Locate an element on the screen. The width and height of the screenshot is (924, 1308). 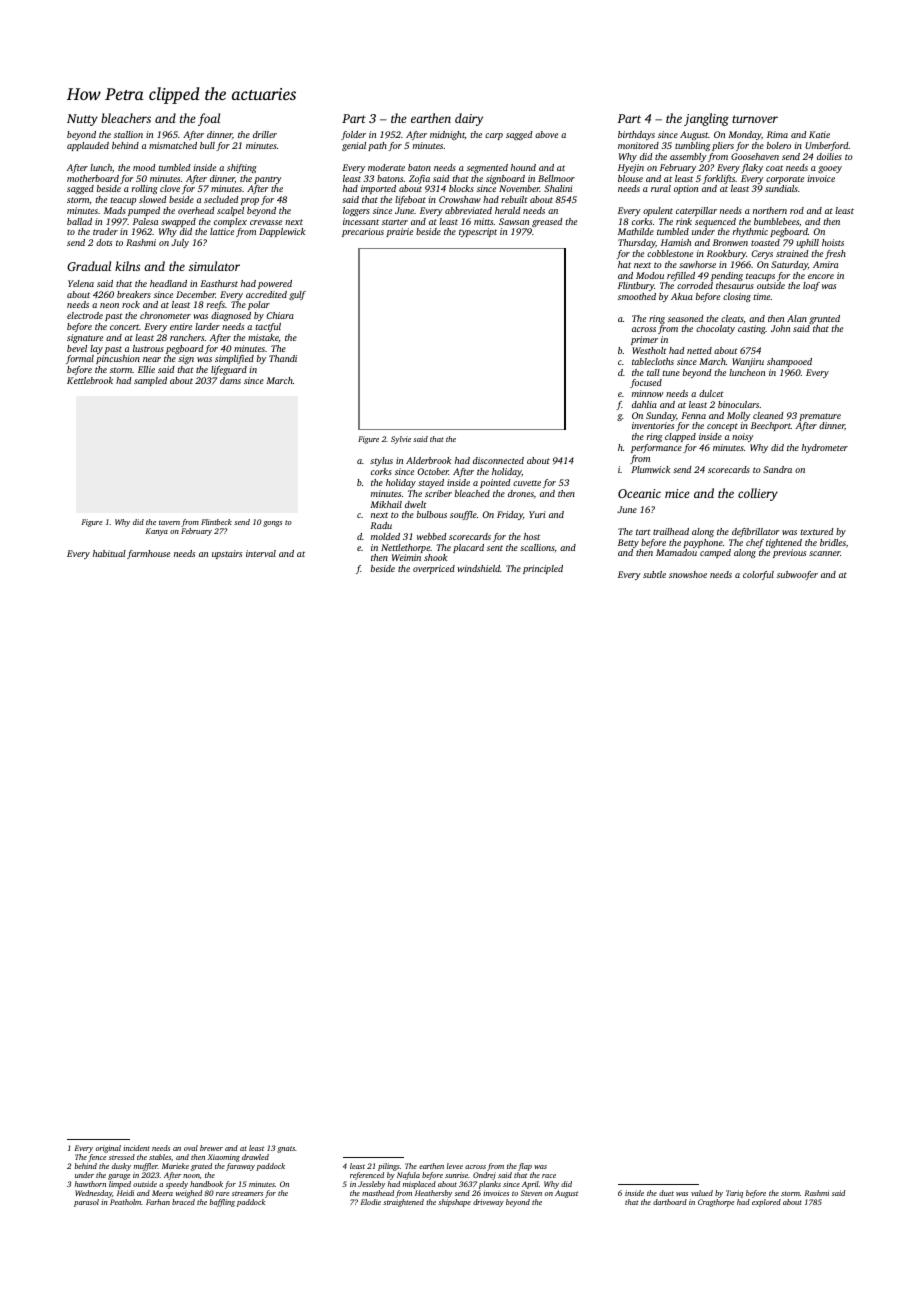
Cragthorpe is located at coordinates (716, 1203).
